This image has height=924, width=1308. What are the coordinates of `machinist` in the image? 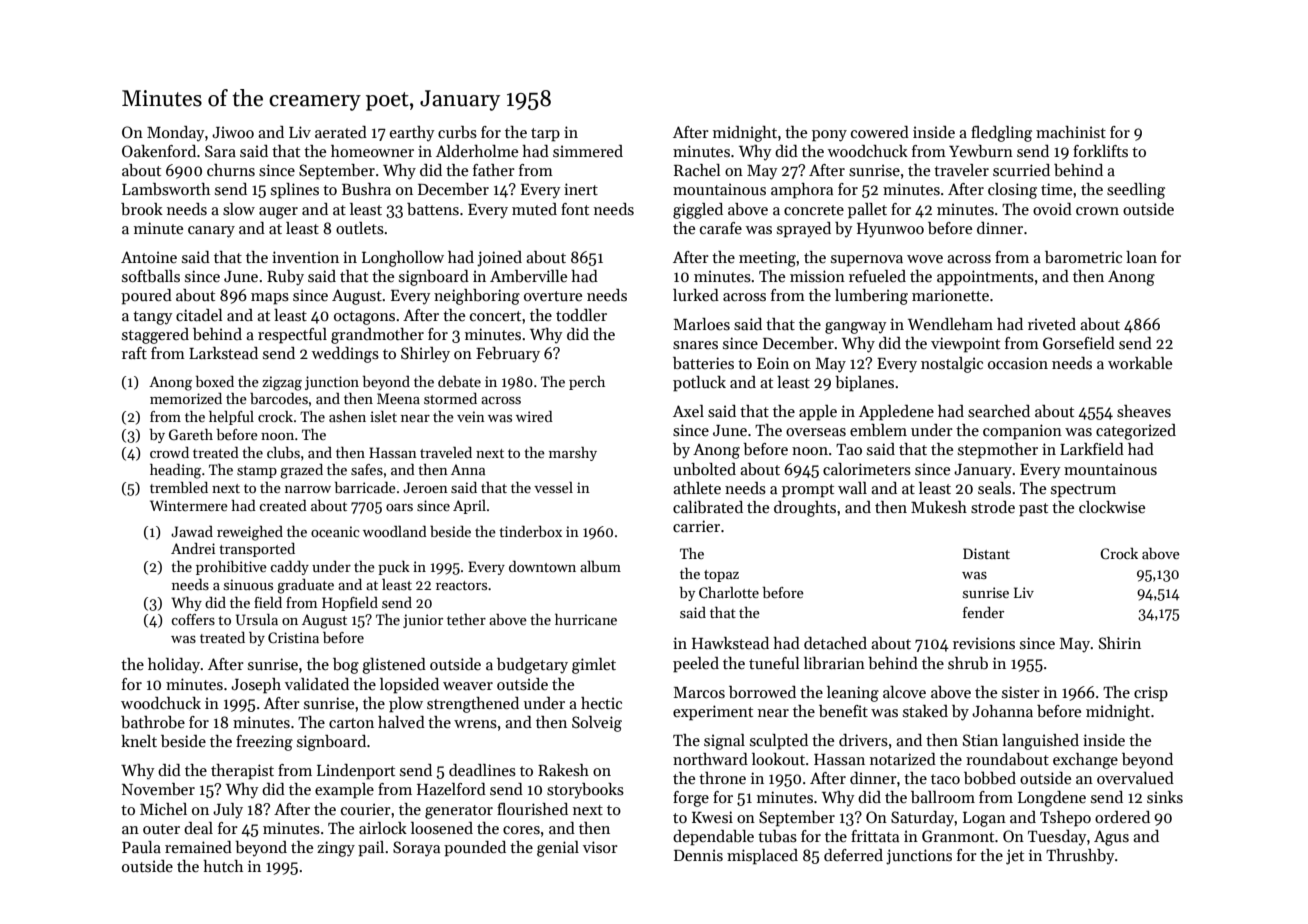 It's located at (1071, 132).
